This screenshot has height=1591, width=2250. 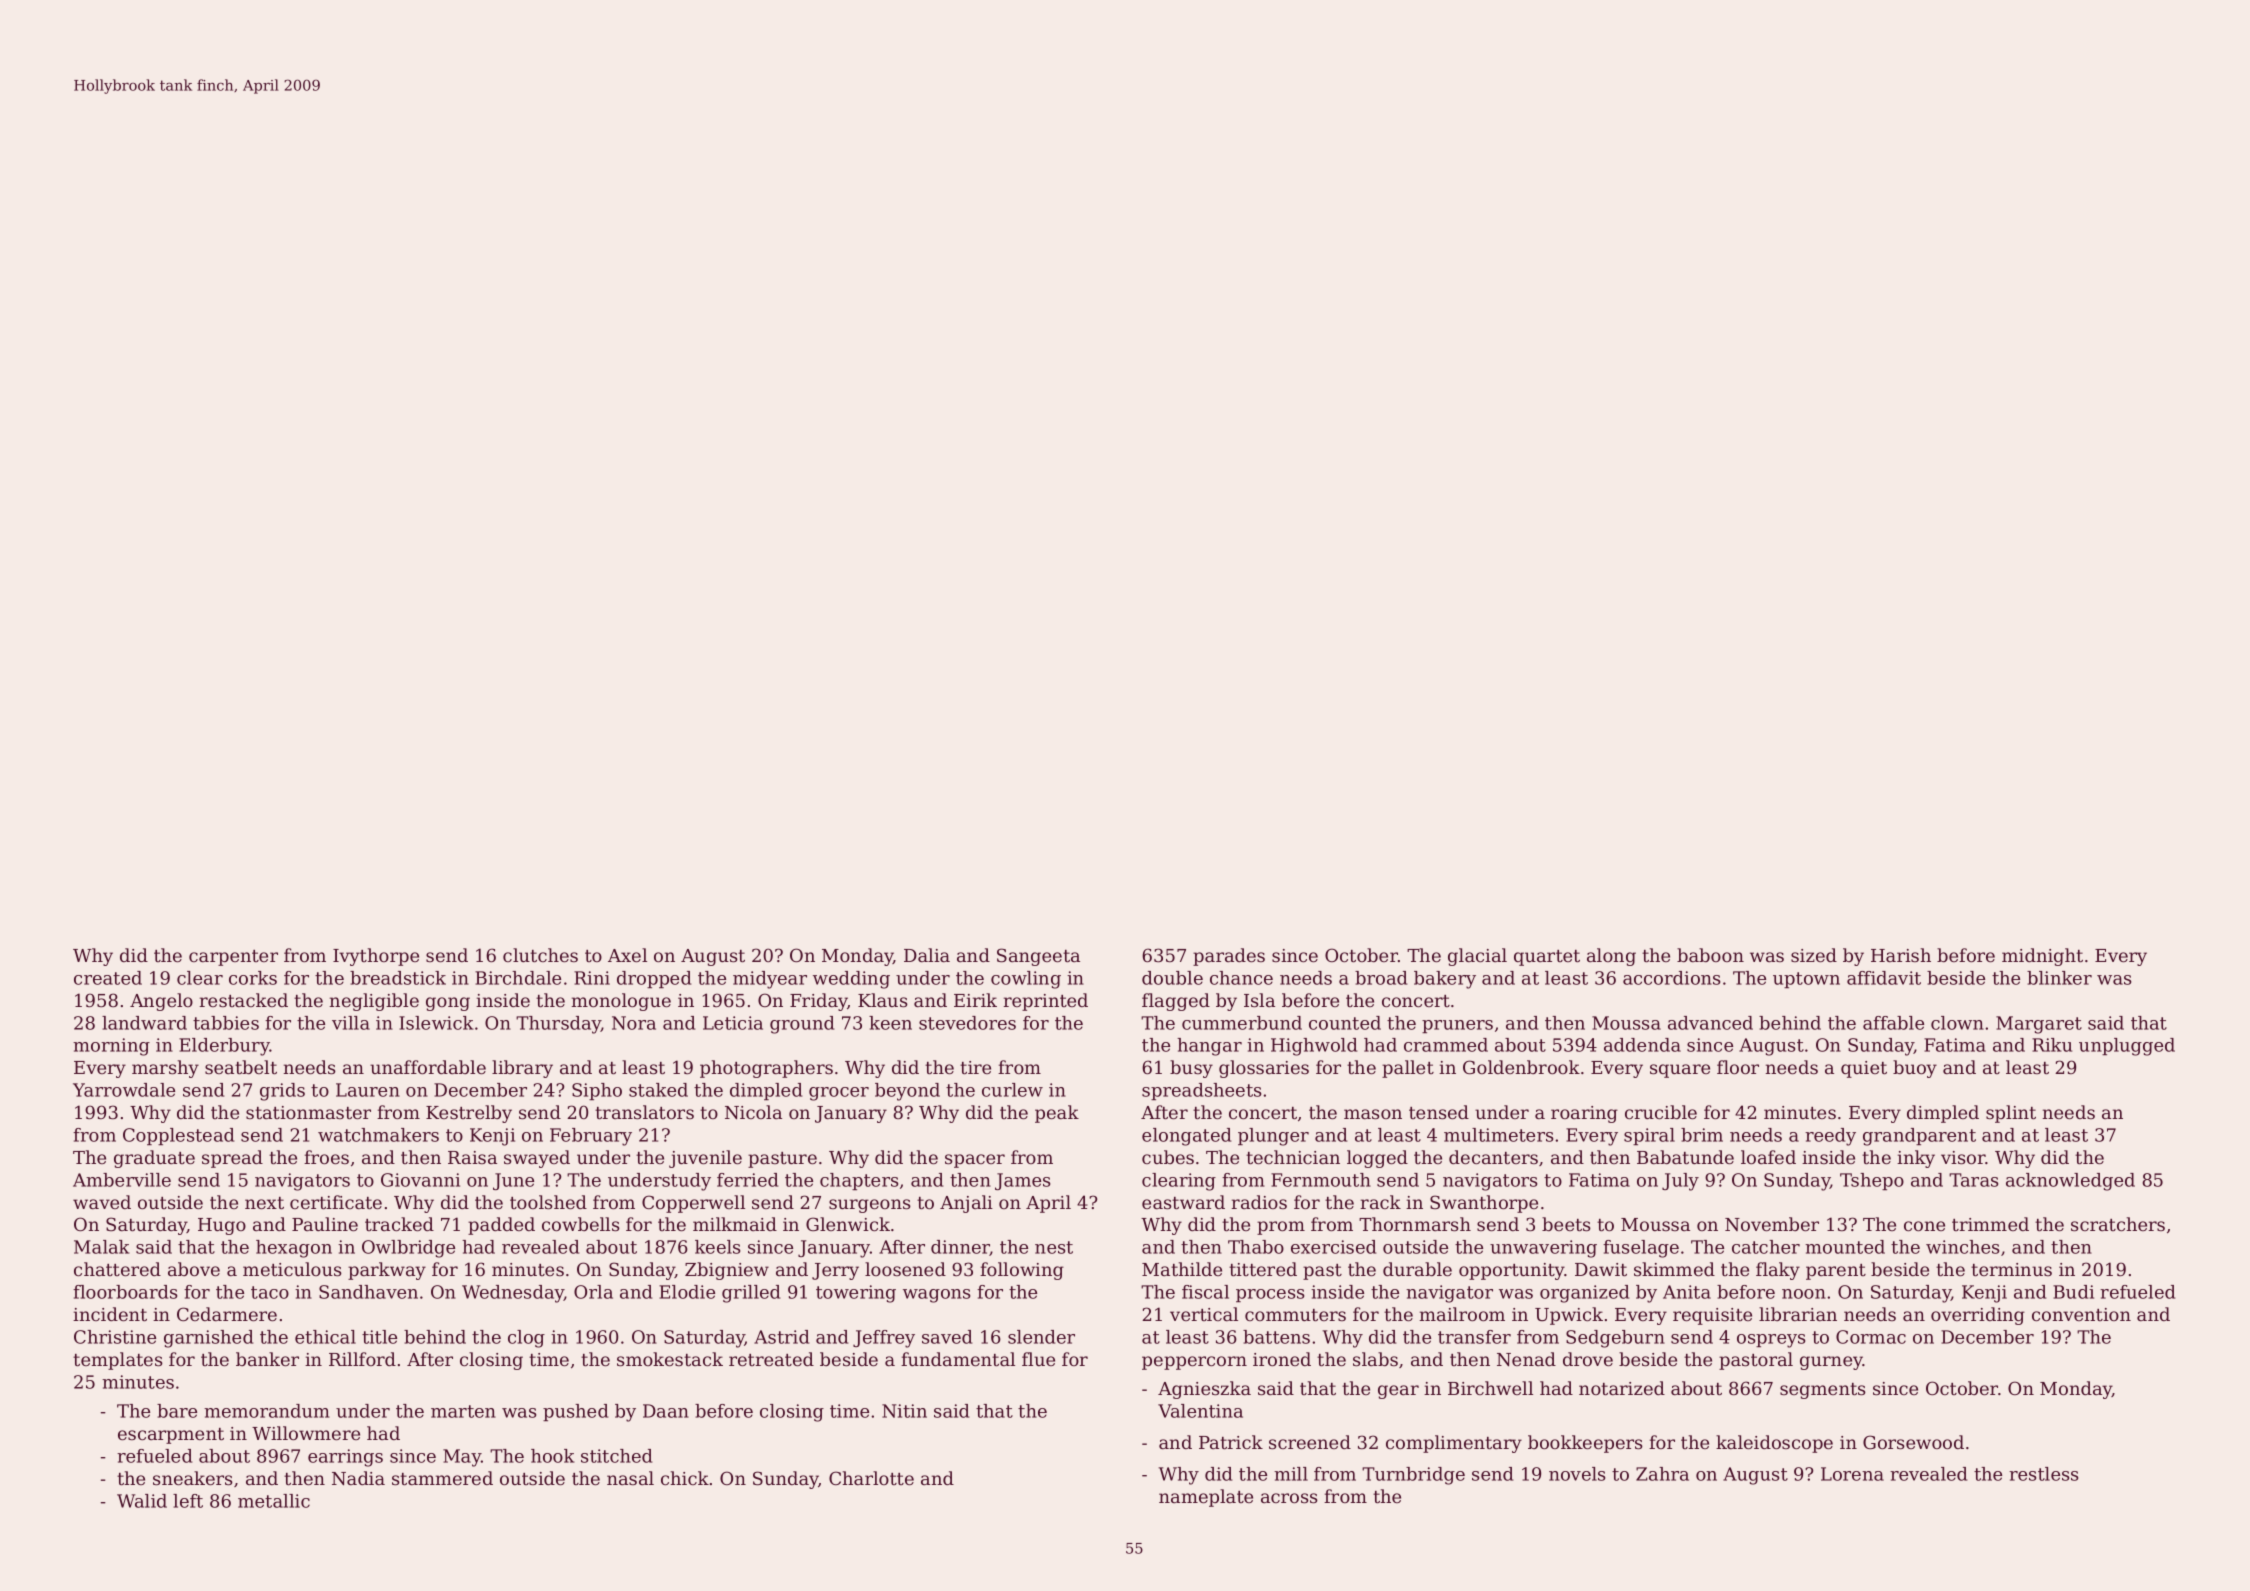 What do you see at coordinates (1206, 1498) in the screenshot?
I see `nameplate` at bounding box center [1206, 1498].
